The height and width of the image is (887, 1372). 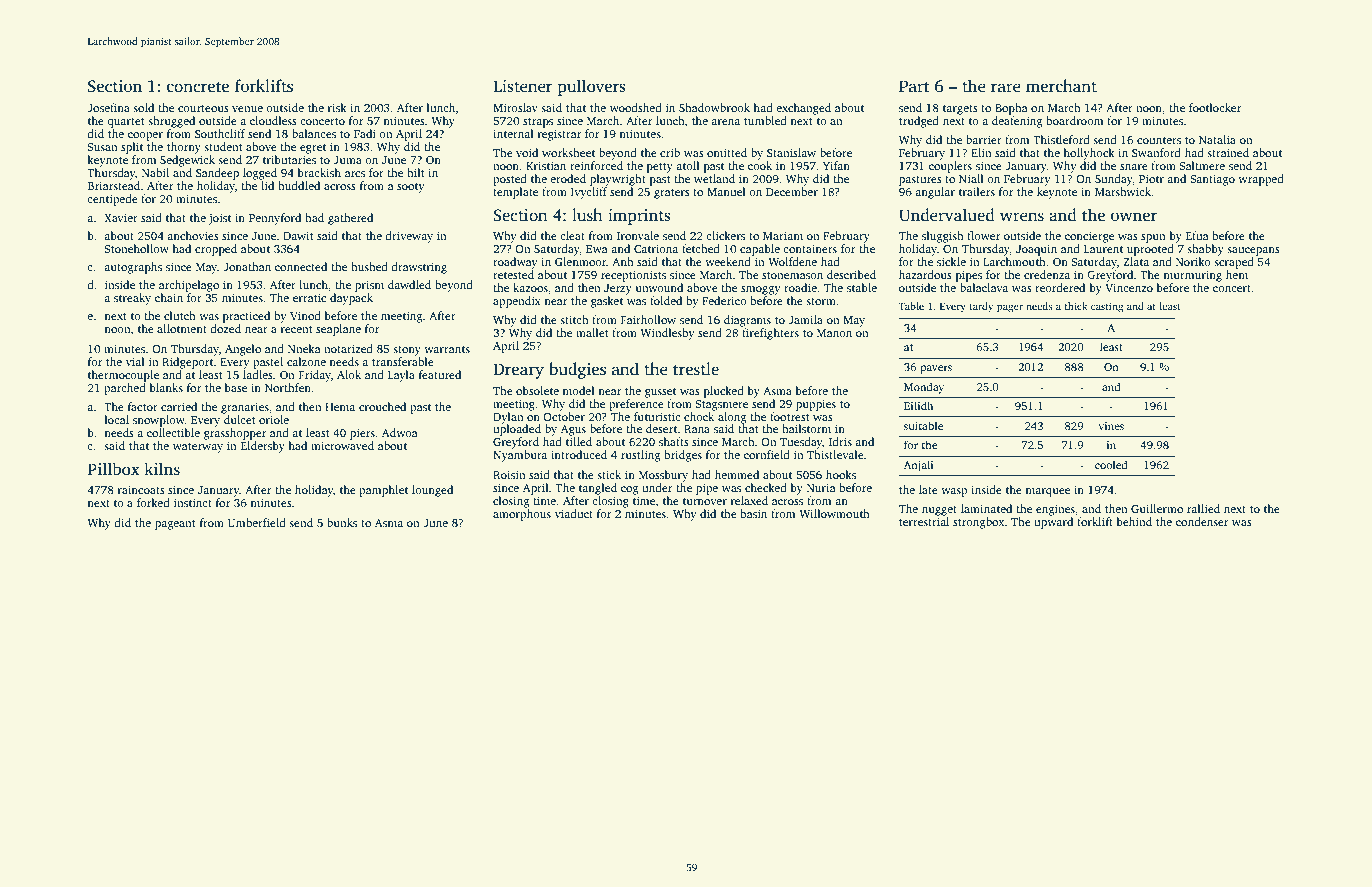 I want to click on anchovies, so click(x=193, y=235).
